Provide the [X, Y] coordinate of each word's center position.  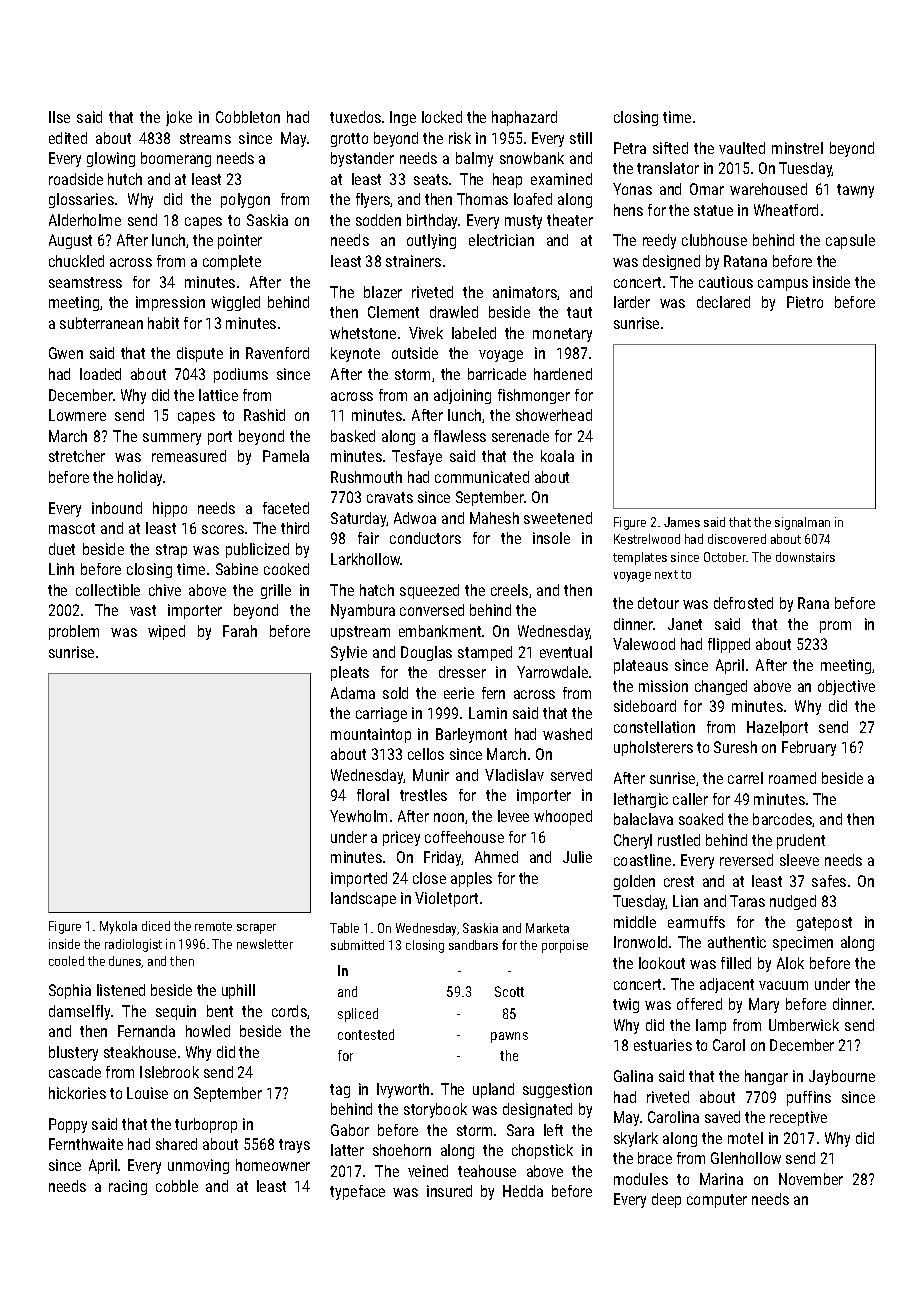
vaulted [742, 148]
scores [223, 529]
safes [829, 881]
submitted [357, 945]
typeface [357, 1192]
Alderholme [85, 220]
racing [128, 1187]
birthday [433, 221]
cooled [66, 961]
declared [723, 302]
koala [557, 456]
